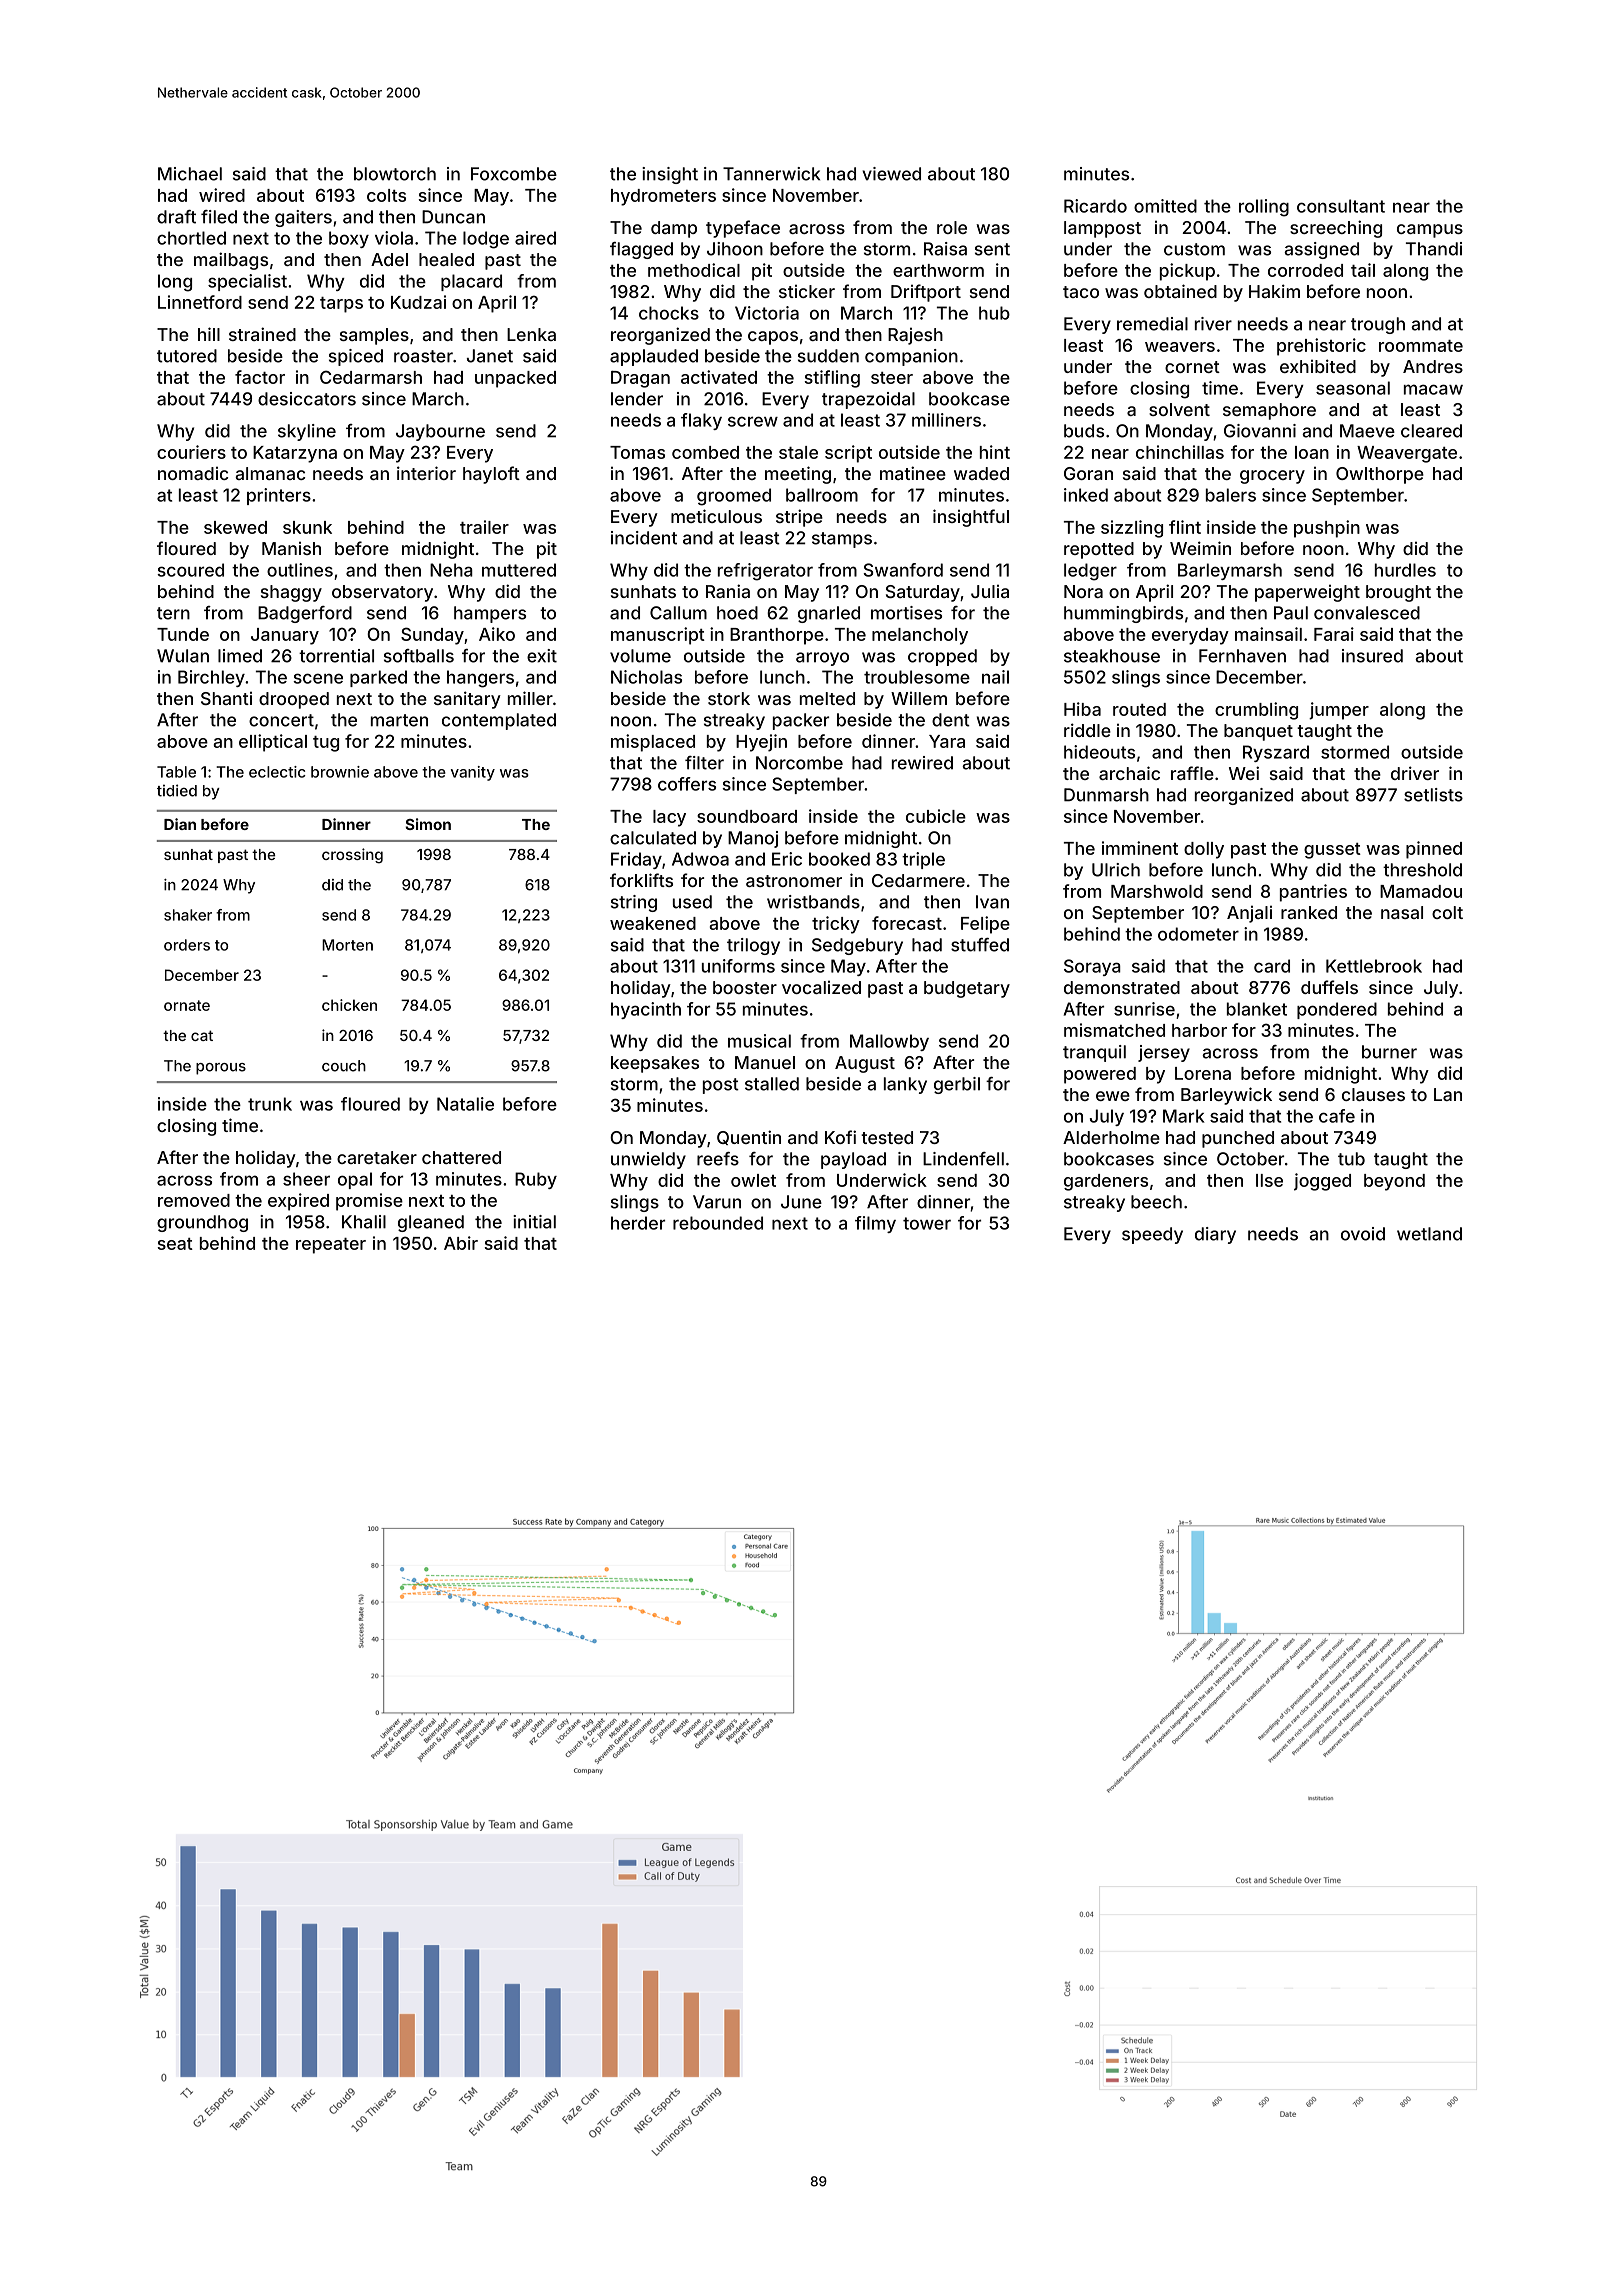  Describe the element at coordinates (801, 721) in the page. I see `packer` at that location.
